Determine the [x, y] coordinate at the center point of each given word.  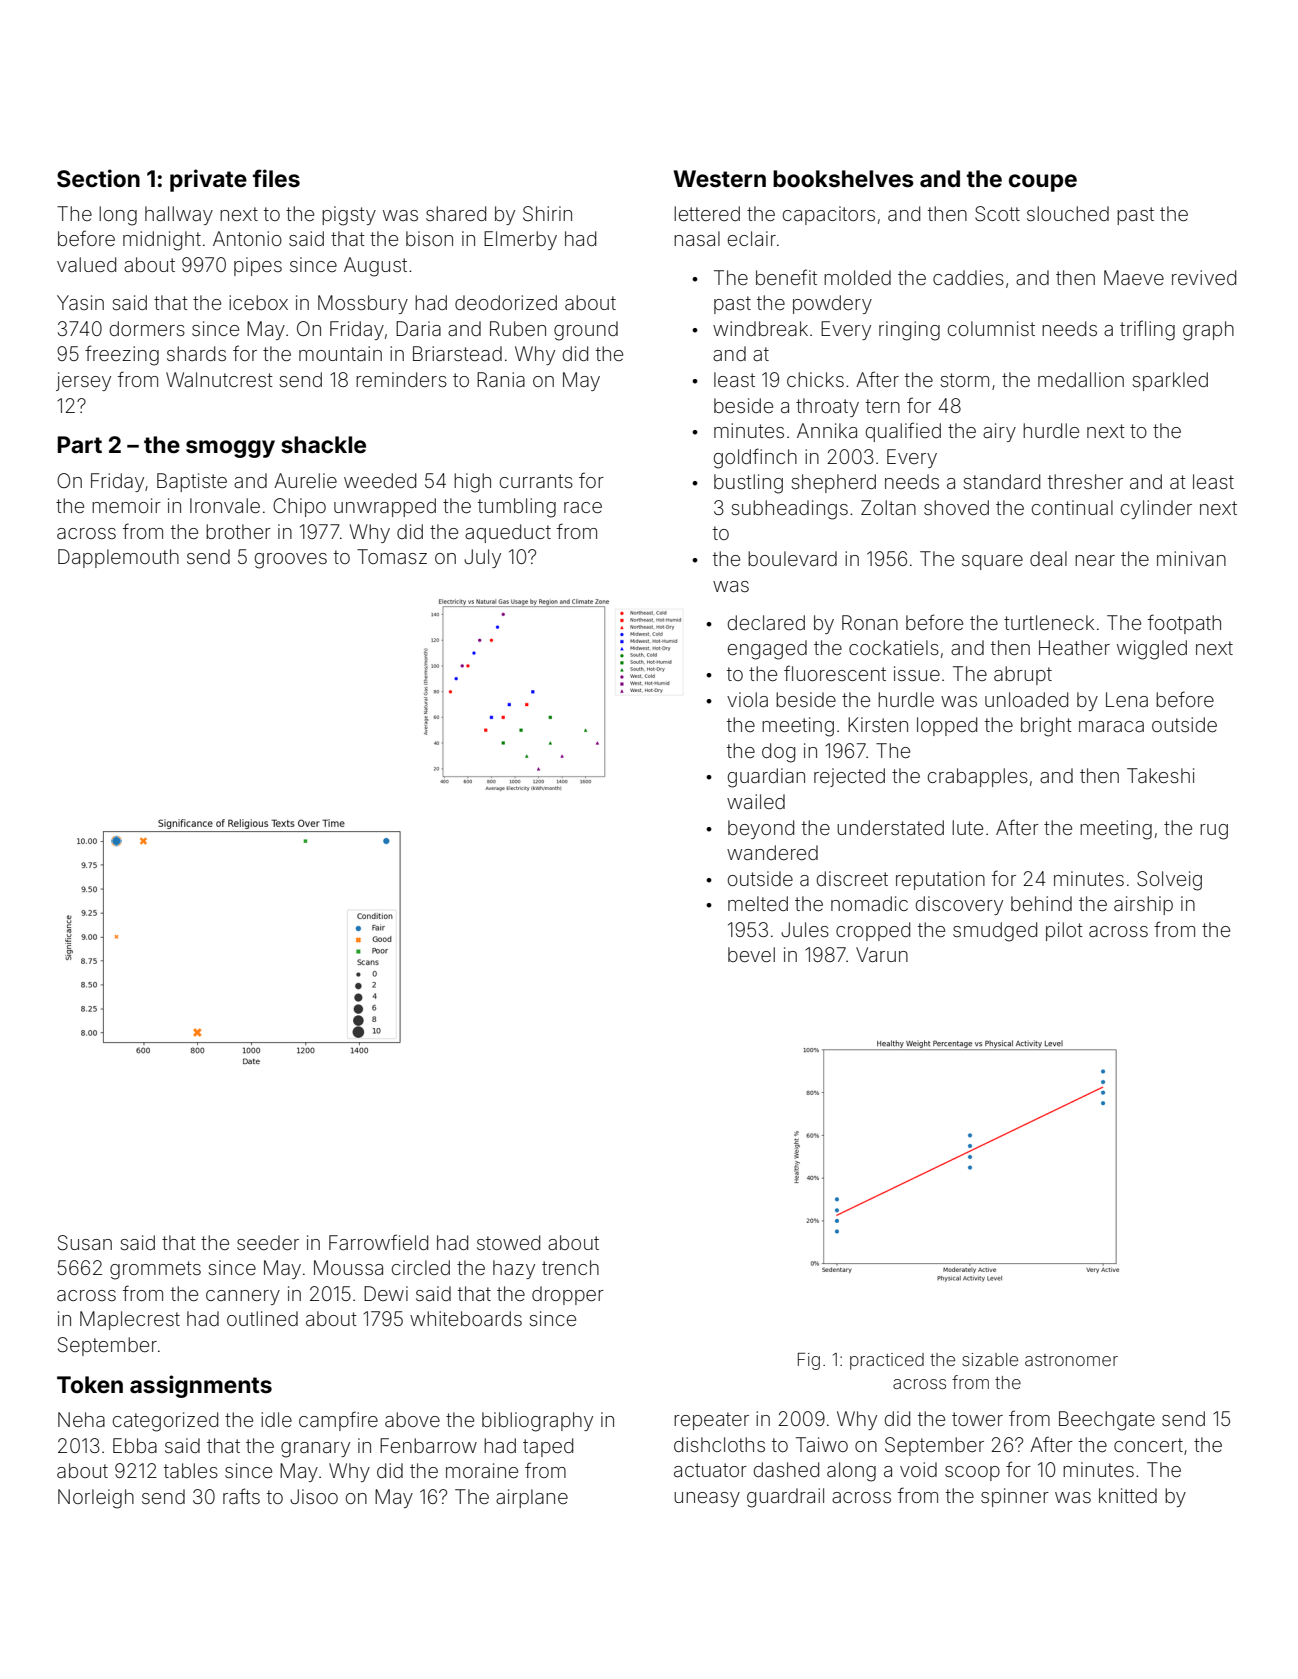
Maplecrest [130, 1320]
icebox [258, 302]
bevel [751, 954]
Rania [501, 379]
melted [758, 903]
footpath [1184, 624]
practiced [887, 1361]
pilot [1064, 931]
